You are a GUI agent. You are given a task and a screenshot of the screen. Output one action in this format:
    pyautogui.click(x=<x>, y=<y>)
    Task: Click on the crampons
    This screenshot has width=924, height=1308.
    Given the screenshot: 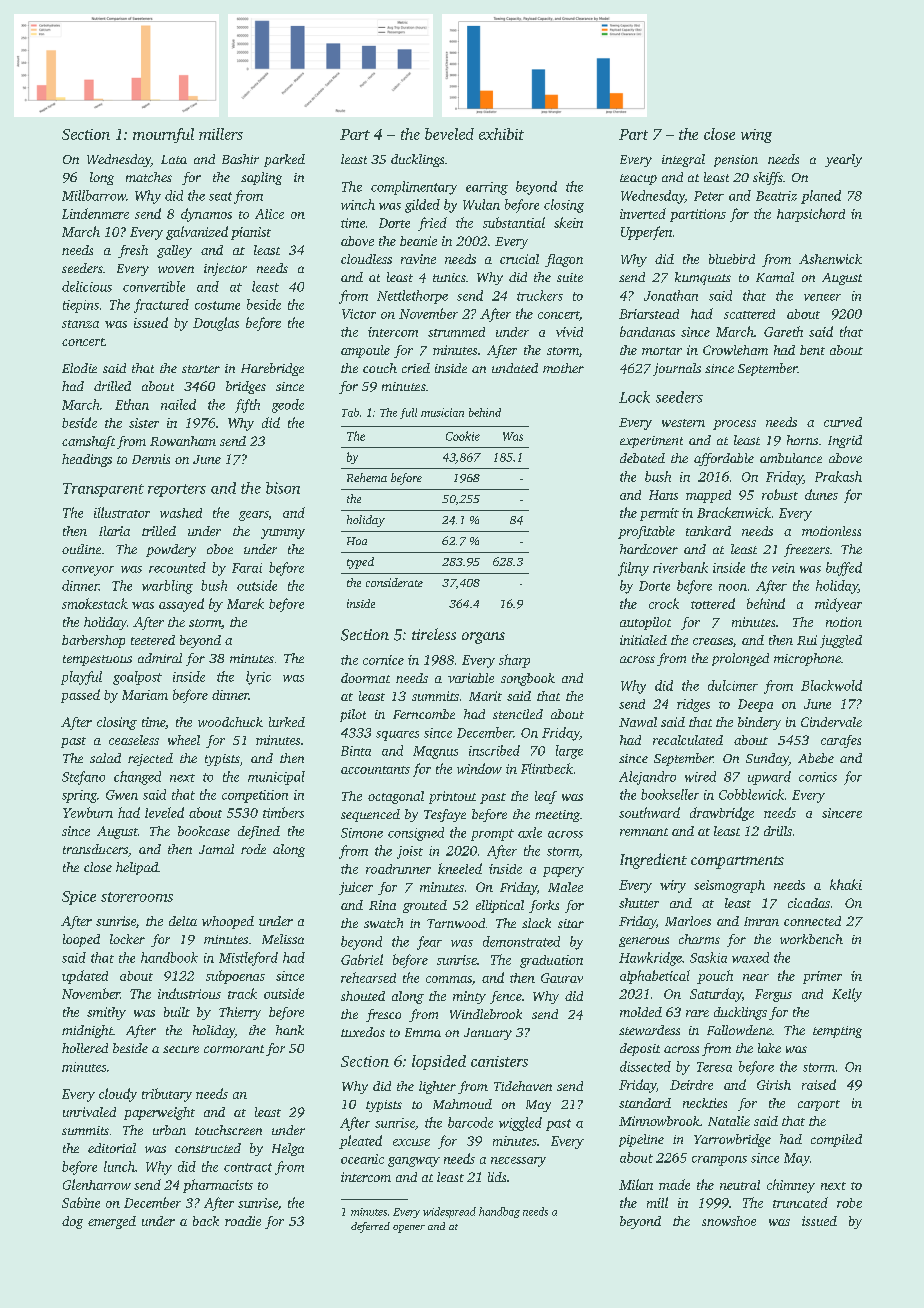 What is the action you would take?
    pyautogui.click(x=719, y=1161)
